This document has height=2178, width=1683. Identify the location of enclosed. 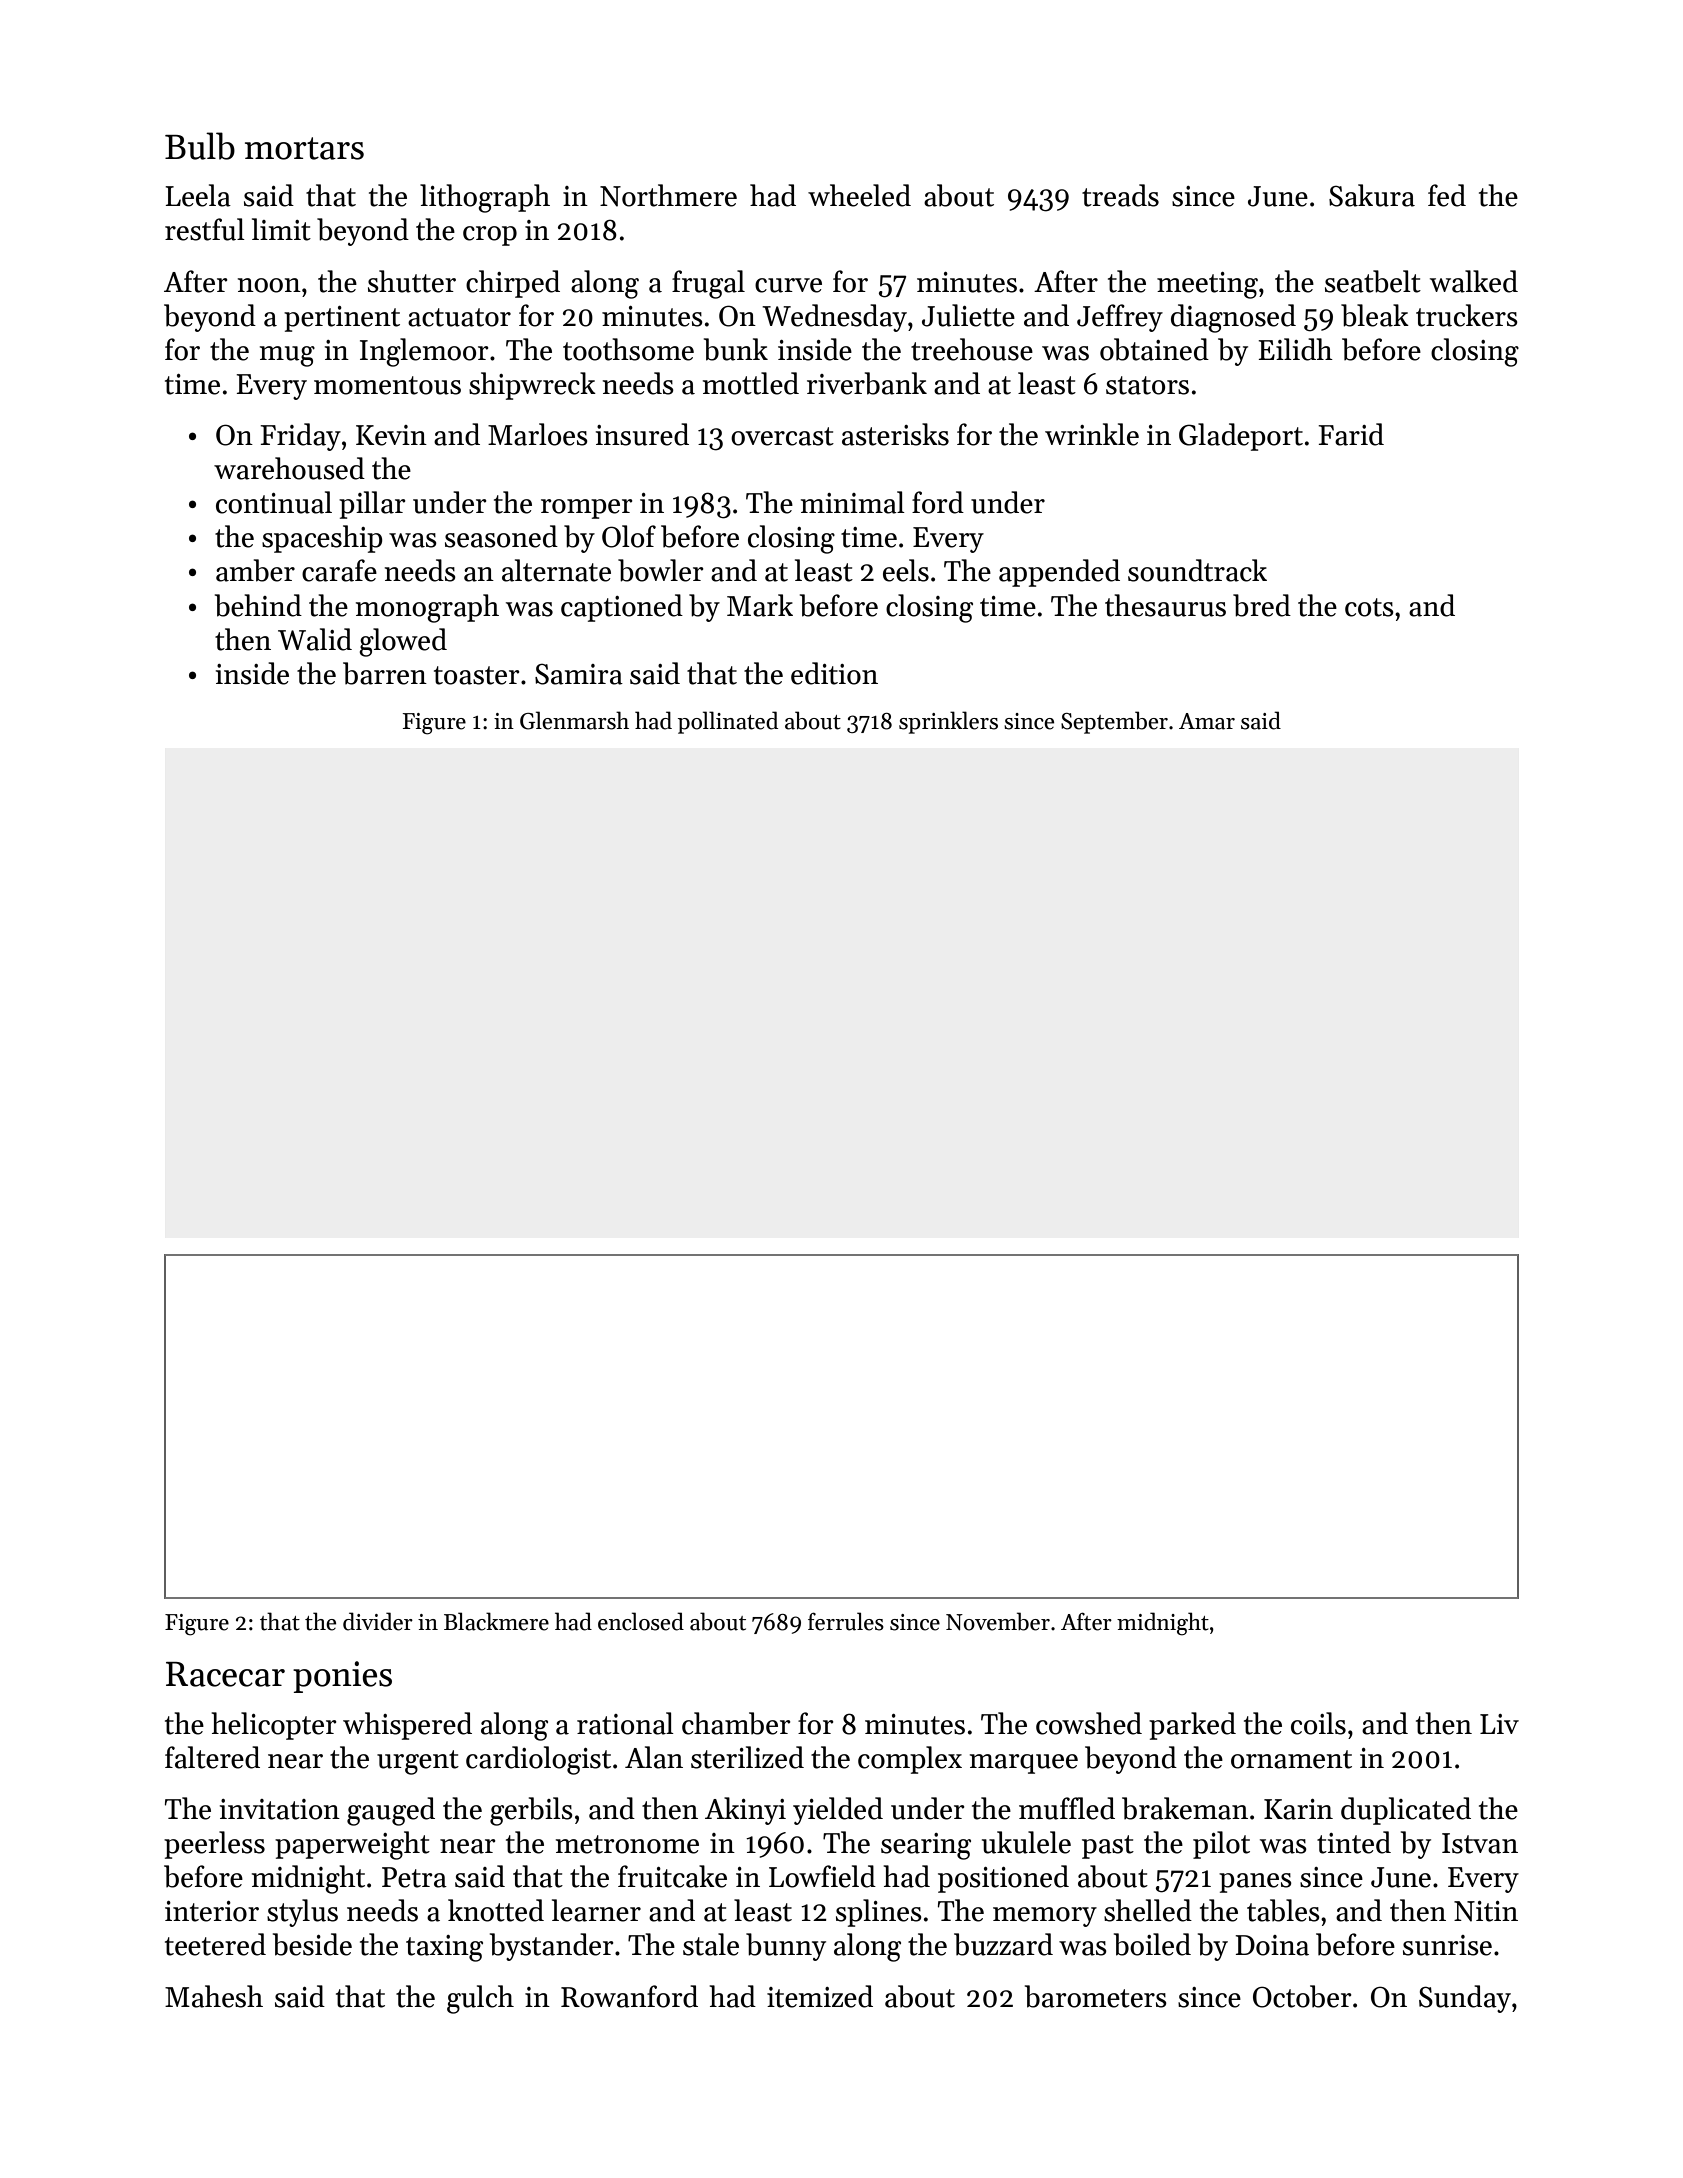
(641, 1621).
